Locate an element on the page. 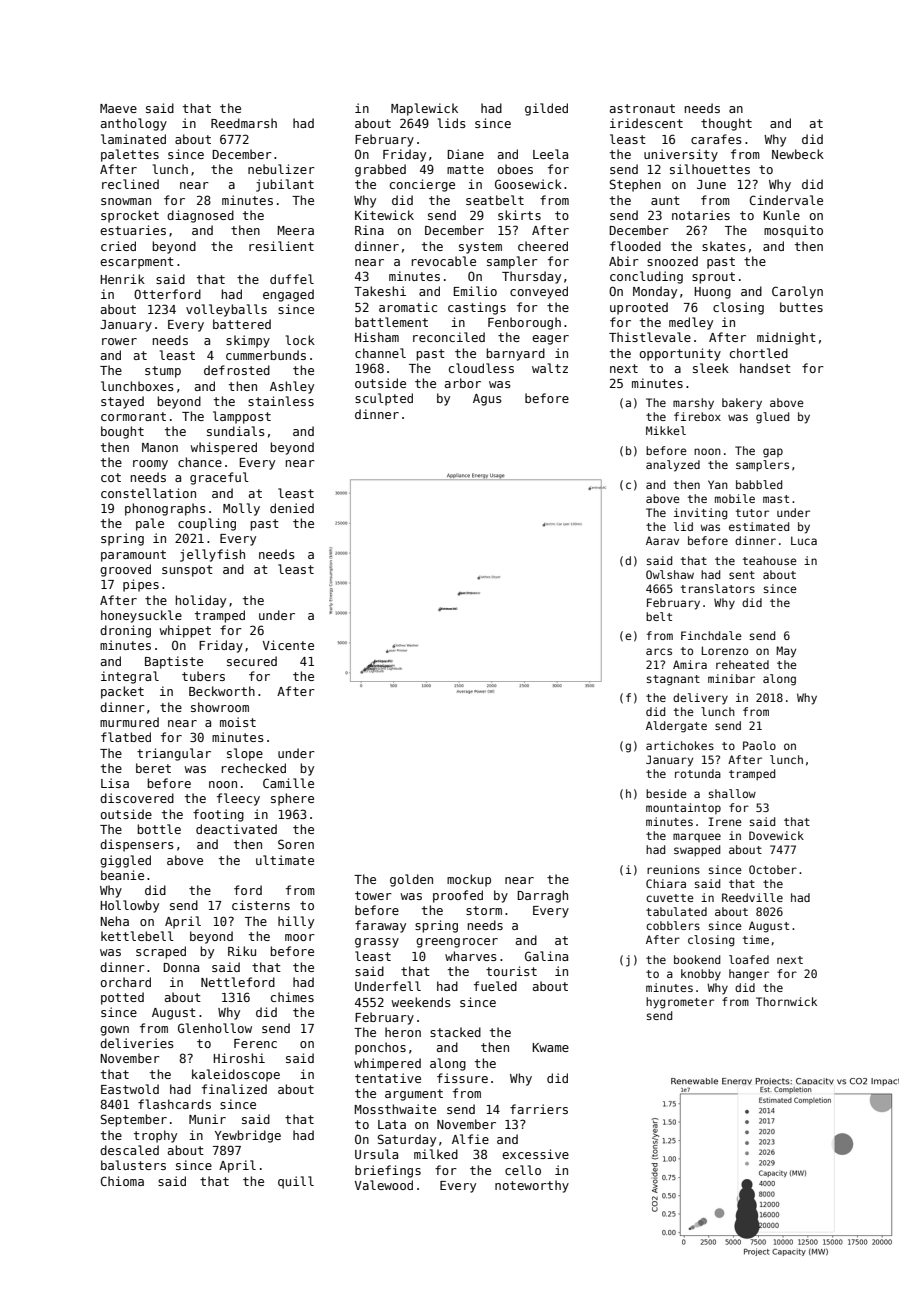  denied is located at coordinates (292, 508).
